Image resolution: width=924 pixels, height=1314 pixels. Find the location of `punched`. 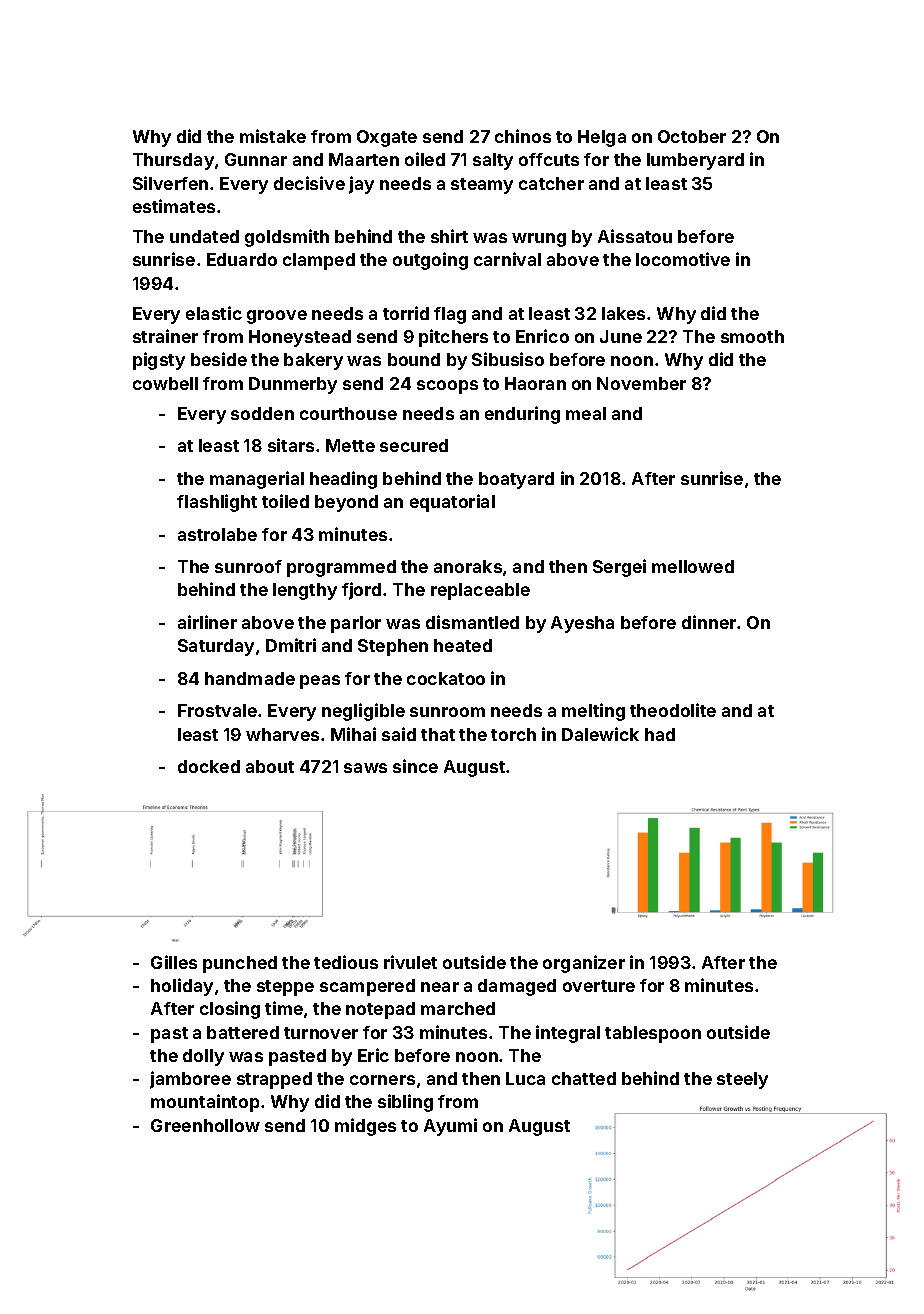

punched is located at coordinates (240, 964).
